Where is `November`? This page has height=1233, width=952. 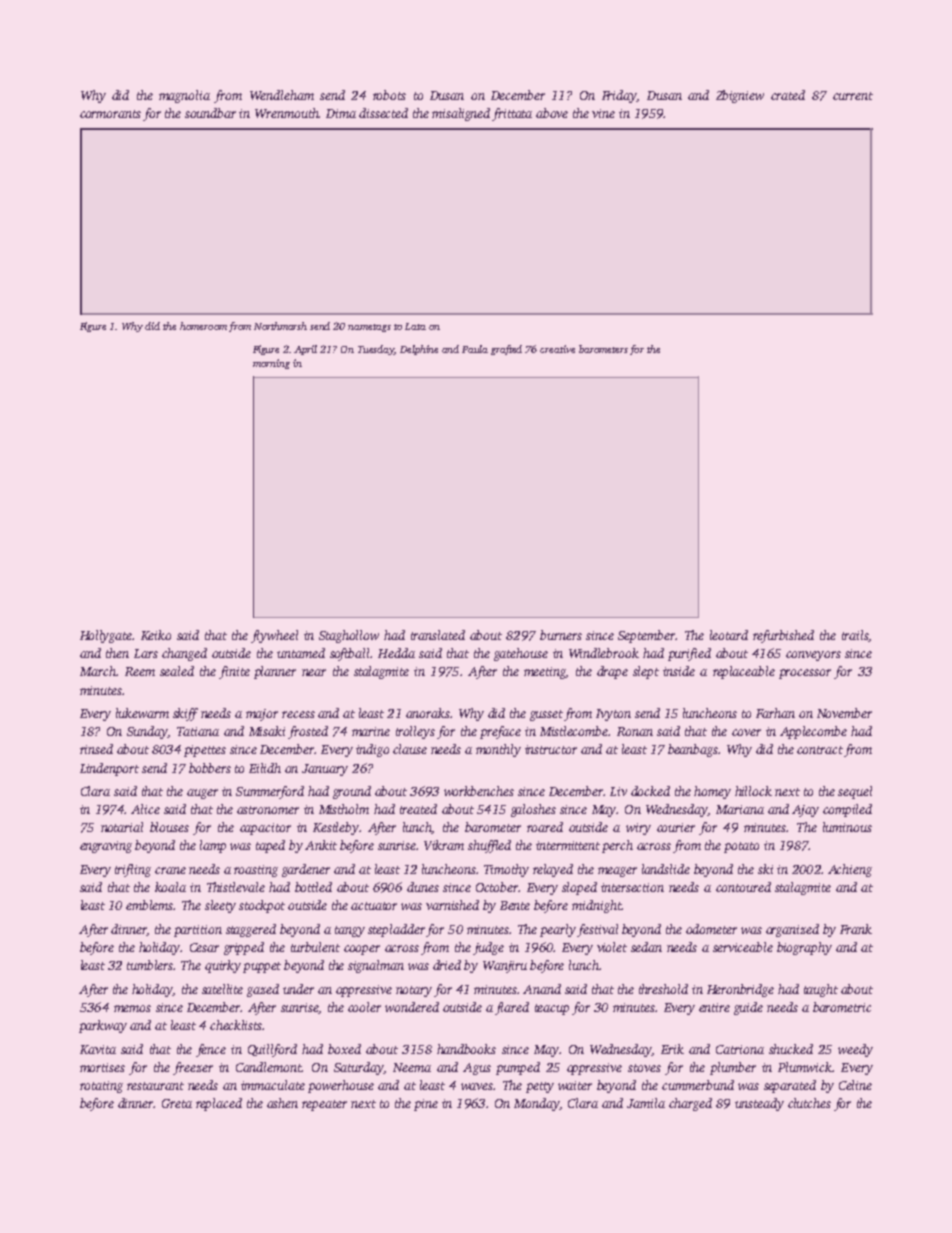
November is located at coordinates (844, 713).
